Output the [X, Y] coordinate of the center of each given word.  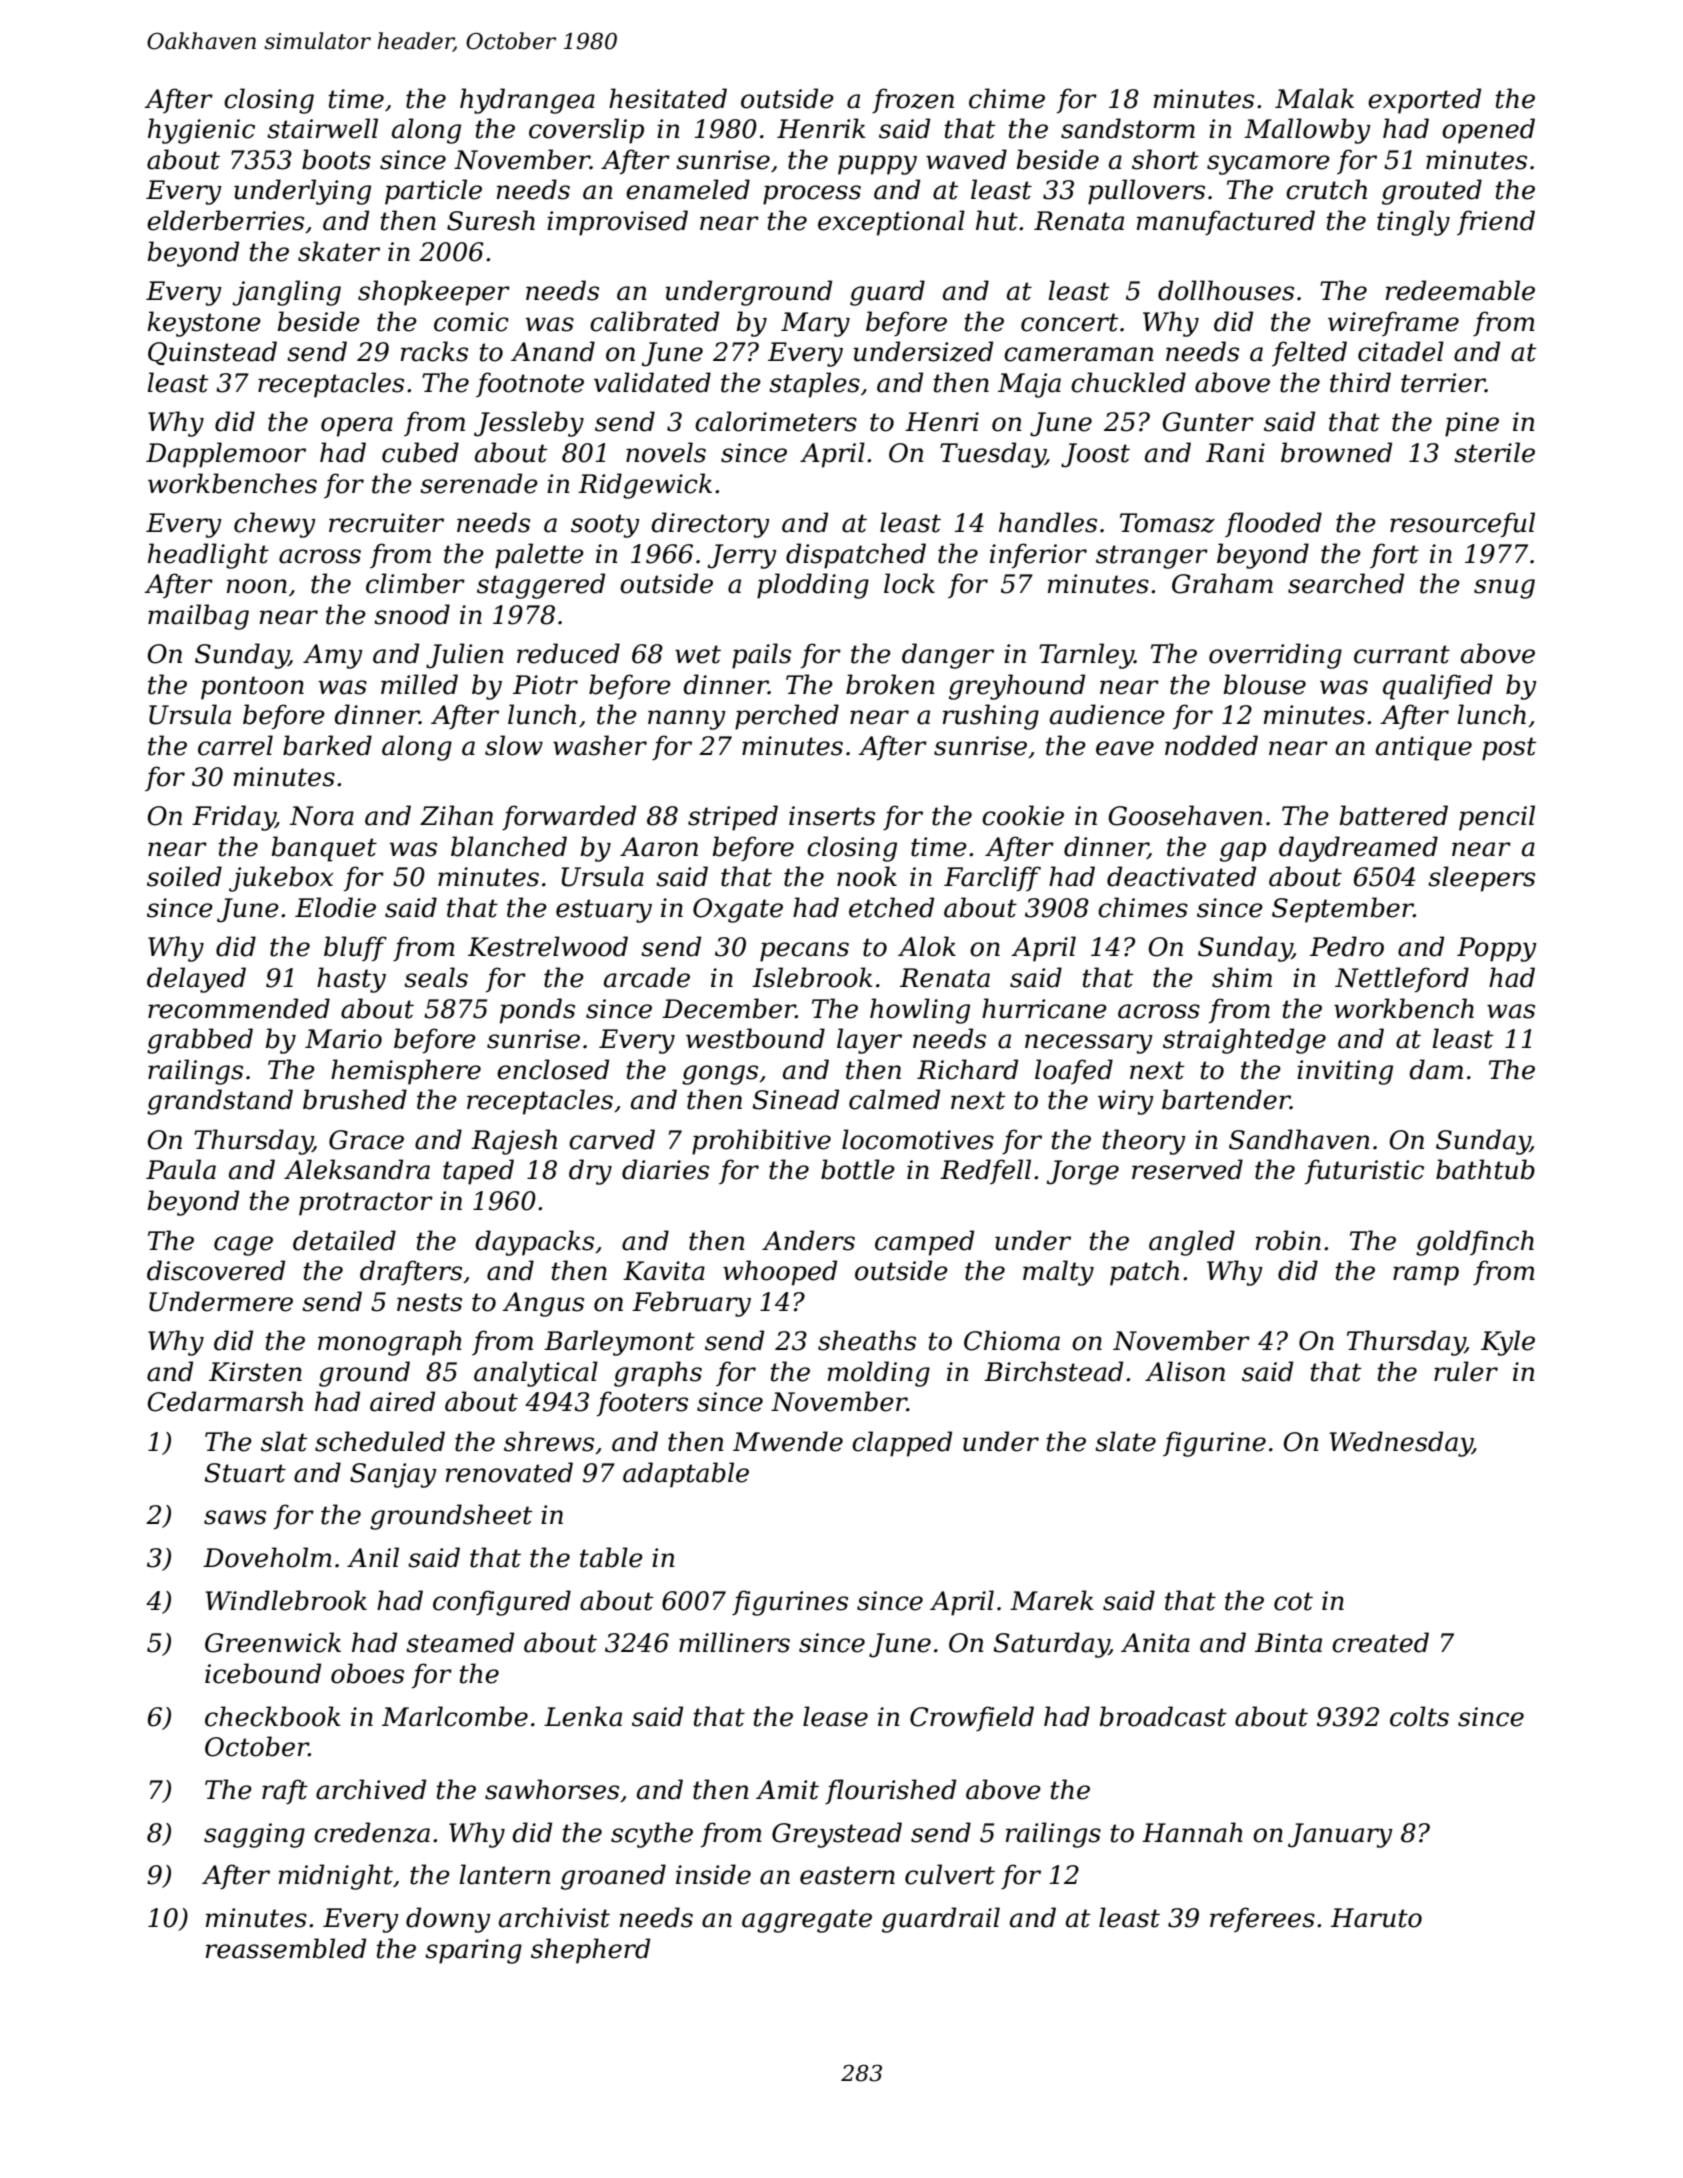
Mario [343, 1039]
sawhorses [552, 1789]
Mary [815, 324]
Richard [967, 1069]
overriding [1275, 656]
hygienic [201, 131]
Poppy [1497, 949]
